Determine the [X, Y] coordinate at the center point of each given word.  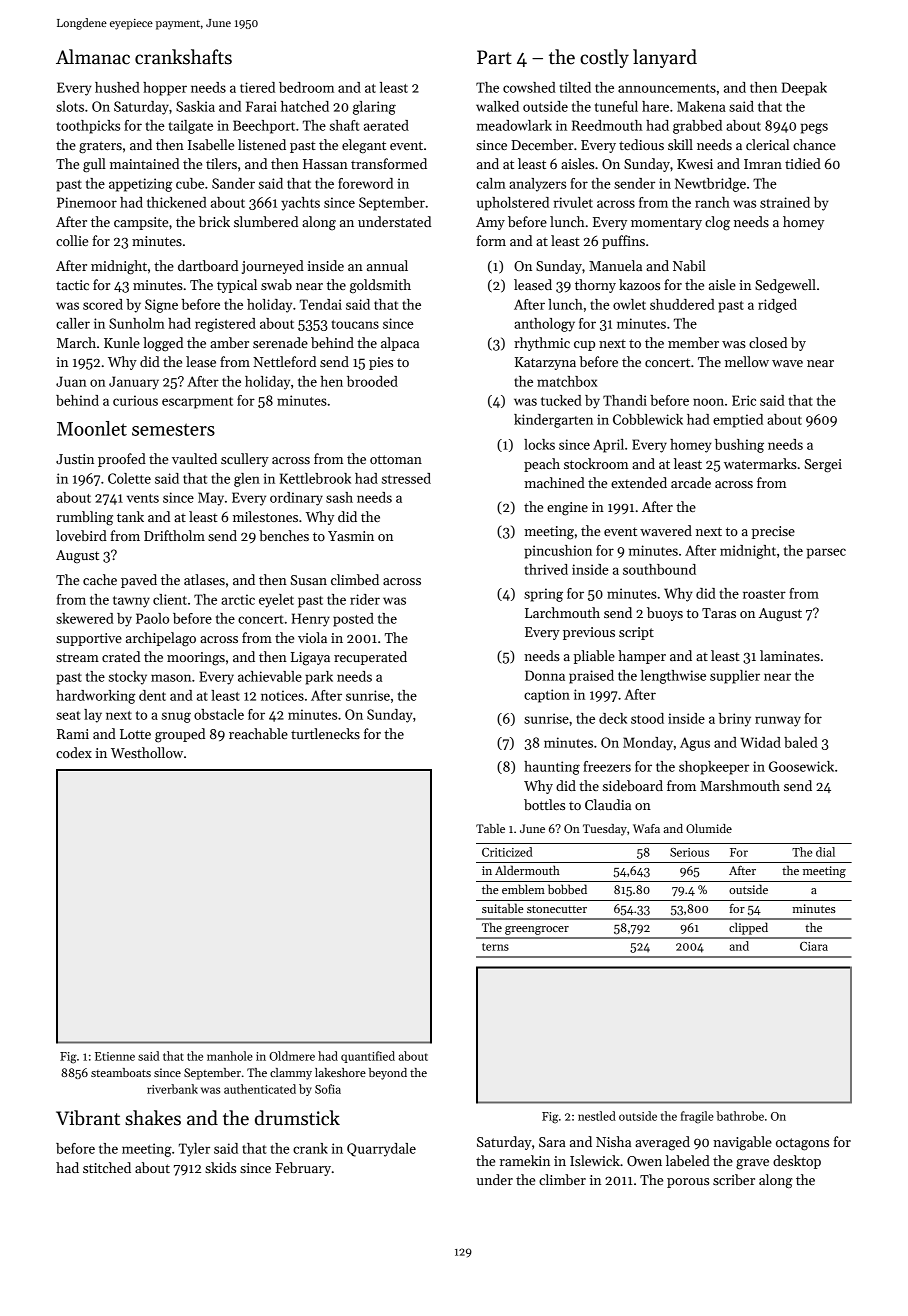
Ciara [814, 946]
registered [225, 325]
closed [768, 342]
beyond [388, 1074]
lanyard [665, 58]
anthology [544, 325]
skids [220, 1167]
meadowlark [514, 125]
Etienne [115, 1056]
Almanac [93, 57]
